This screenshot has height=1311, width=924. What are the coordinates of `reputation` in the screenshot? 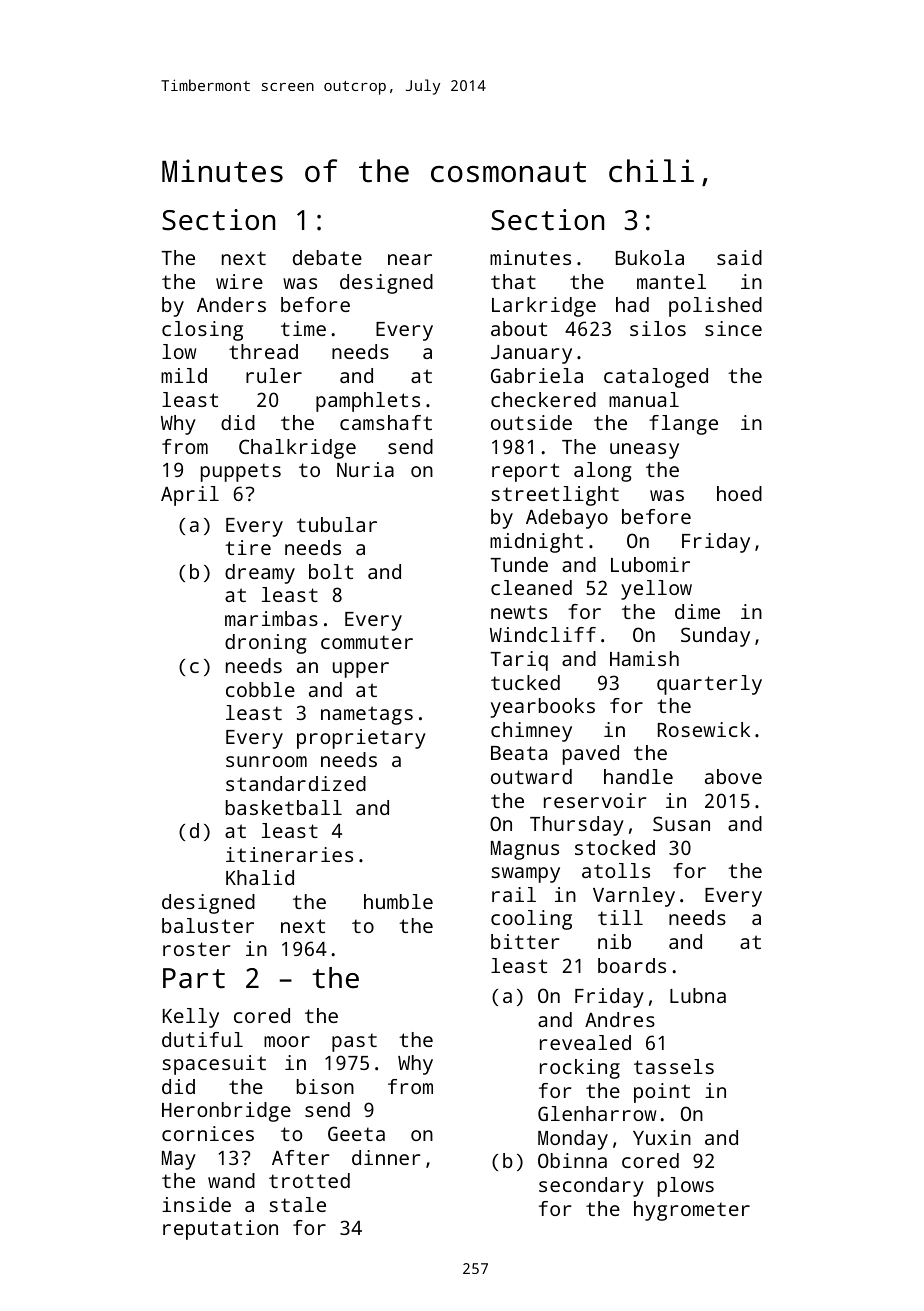 It's located at (220, 1230).
